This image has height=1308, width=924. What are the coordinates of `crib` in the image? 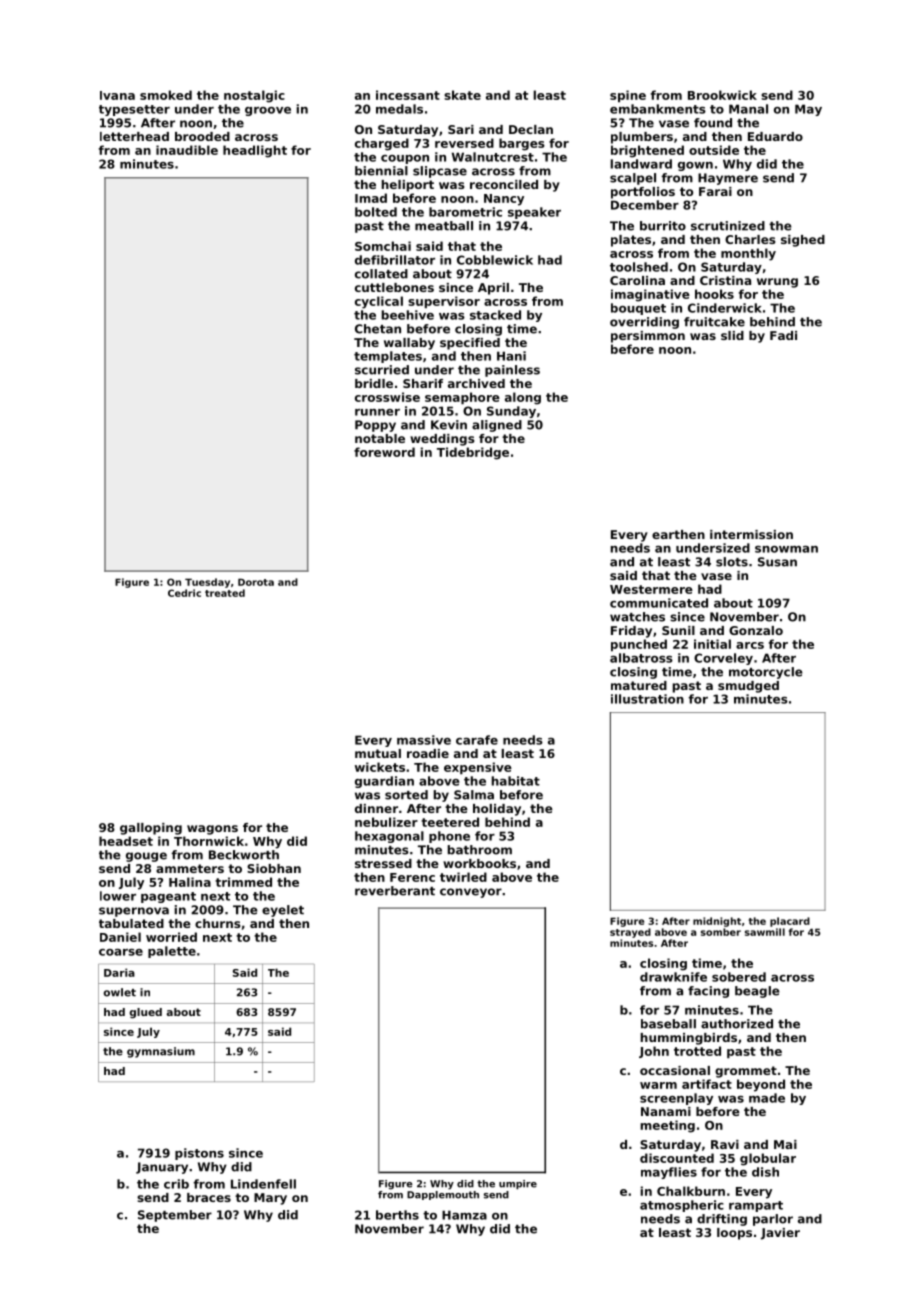 It's located at (176, 1184).
